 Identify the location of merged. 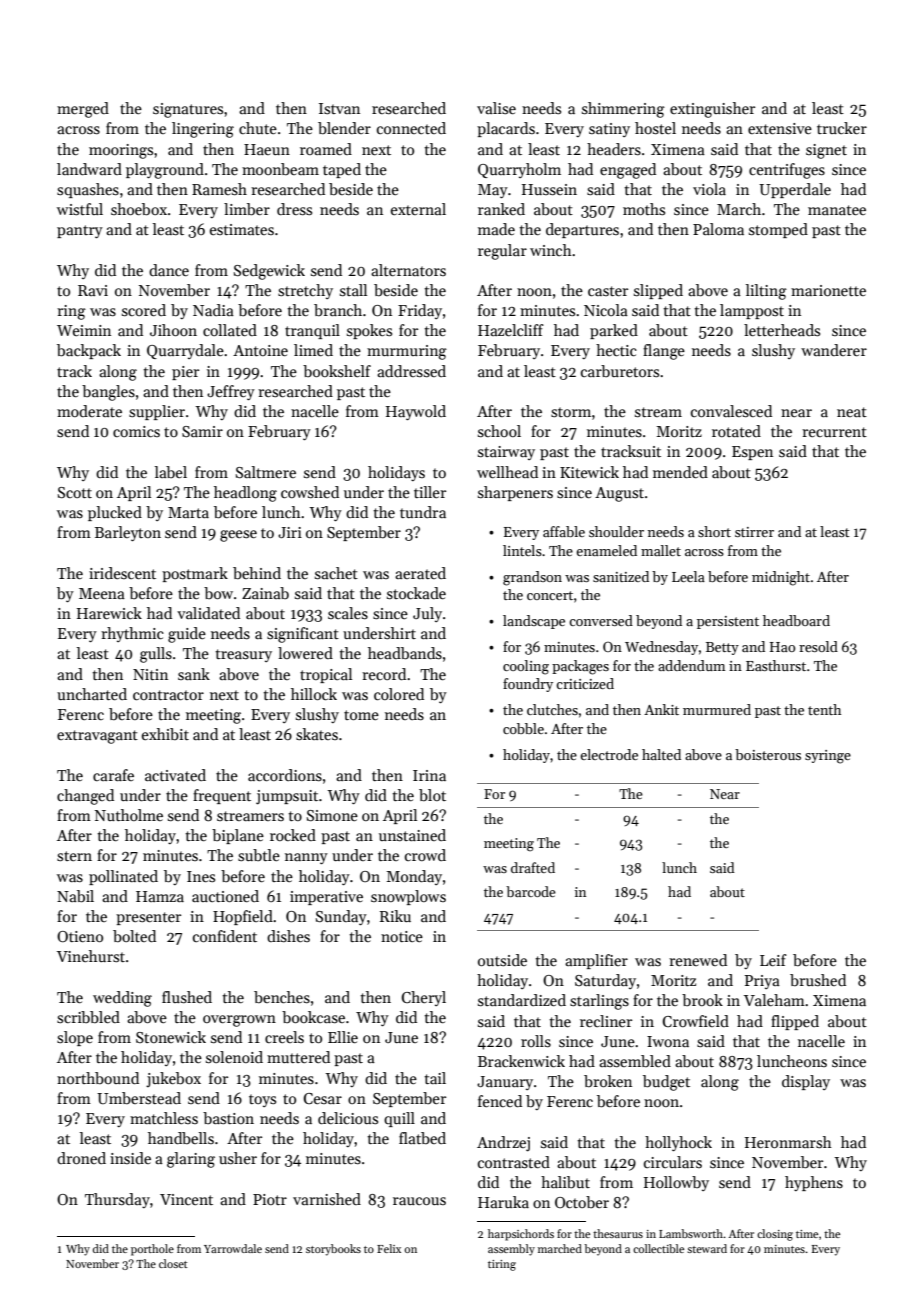
(83, 110).
